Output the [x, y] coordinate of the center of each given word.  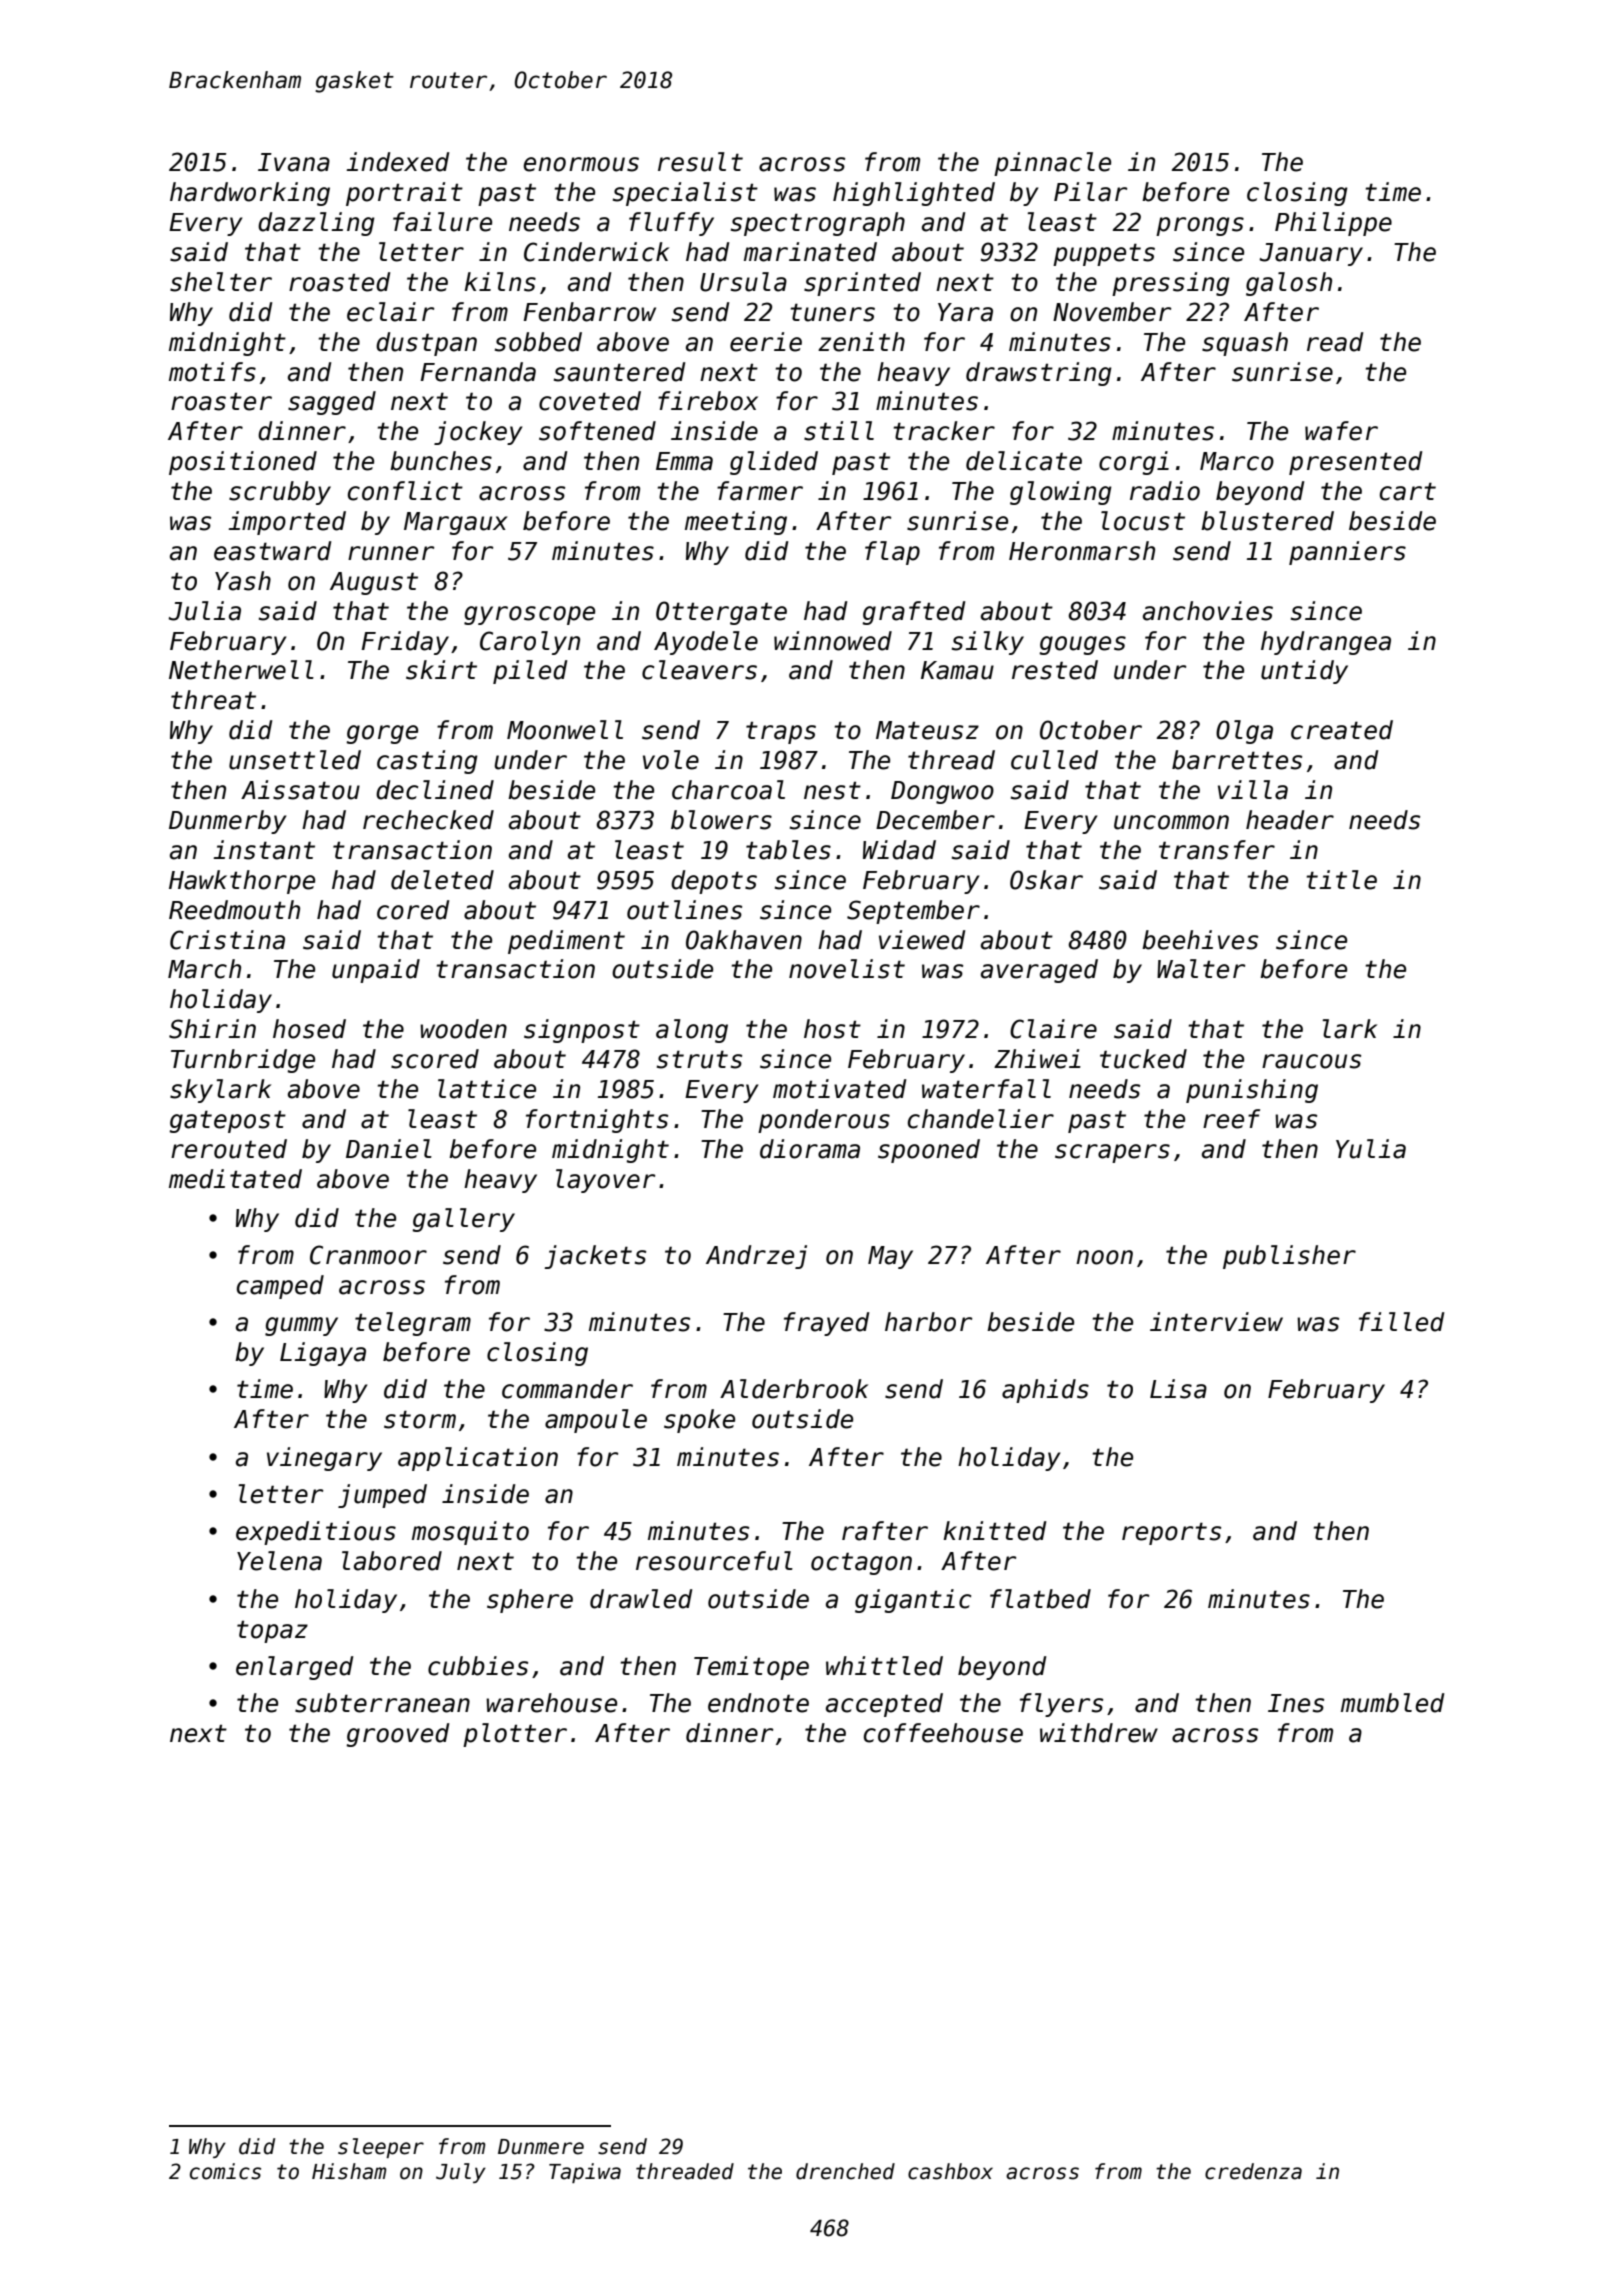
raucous [1311, 1061]
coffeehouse [943, 1733]
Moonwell [565, 730]
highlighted [914, 194]
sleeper [381, 2148]
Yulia [1371, 1149]
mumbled [1392, 1703]
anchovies [1208, 611]
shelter [221, 282]
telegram [413, 1324]
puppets [1104, 254]
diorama [810, 1149]
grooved [397, 1735]
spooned [929, 1151]
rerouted [229, 1149]
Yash [243, 581]
